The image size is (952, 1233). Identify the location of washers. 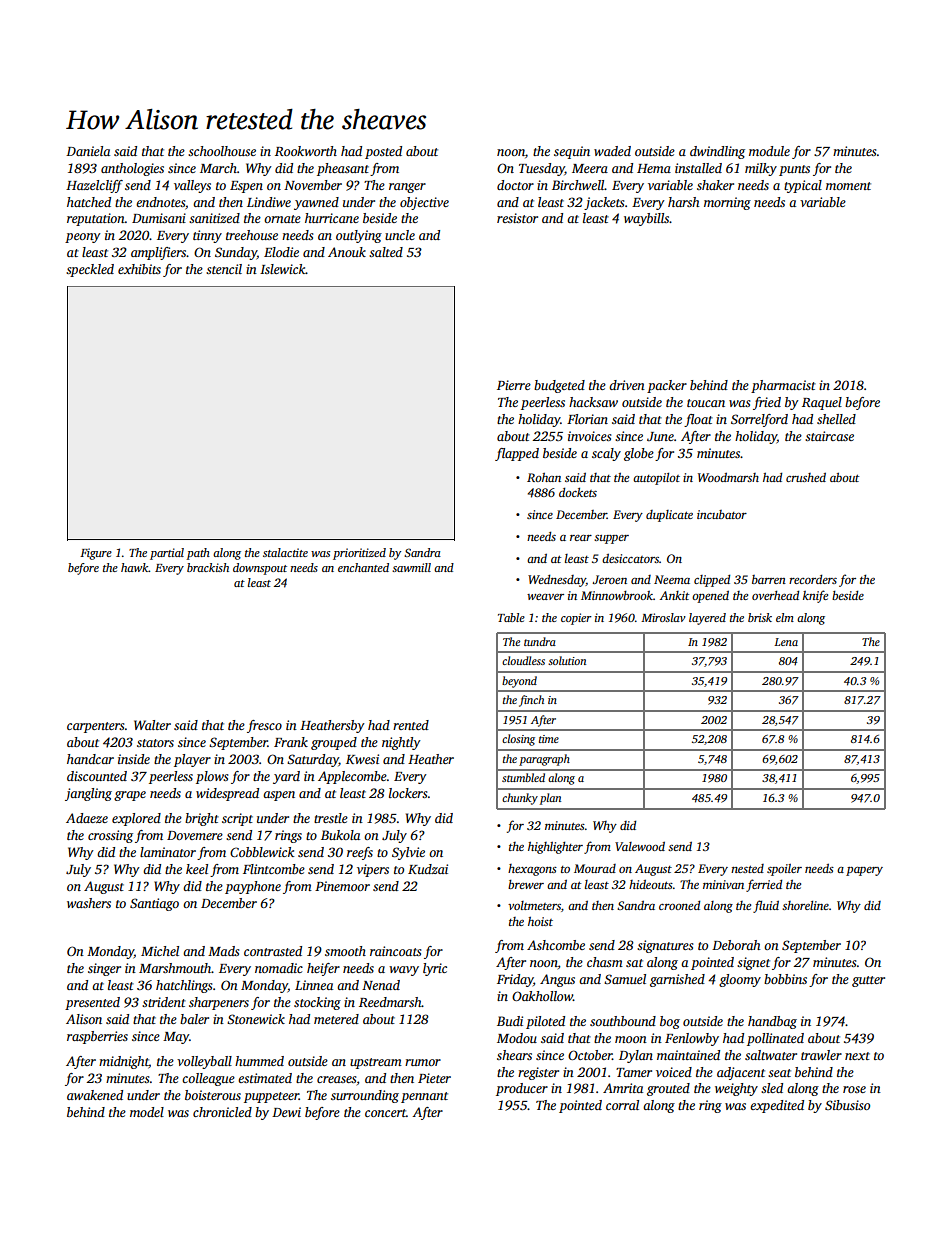
(89, 903).
